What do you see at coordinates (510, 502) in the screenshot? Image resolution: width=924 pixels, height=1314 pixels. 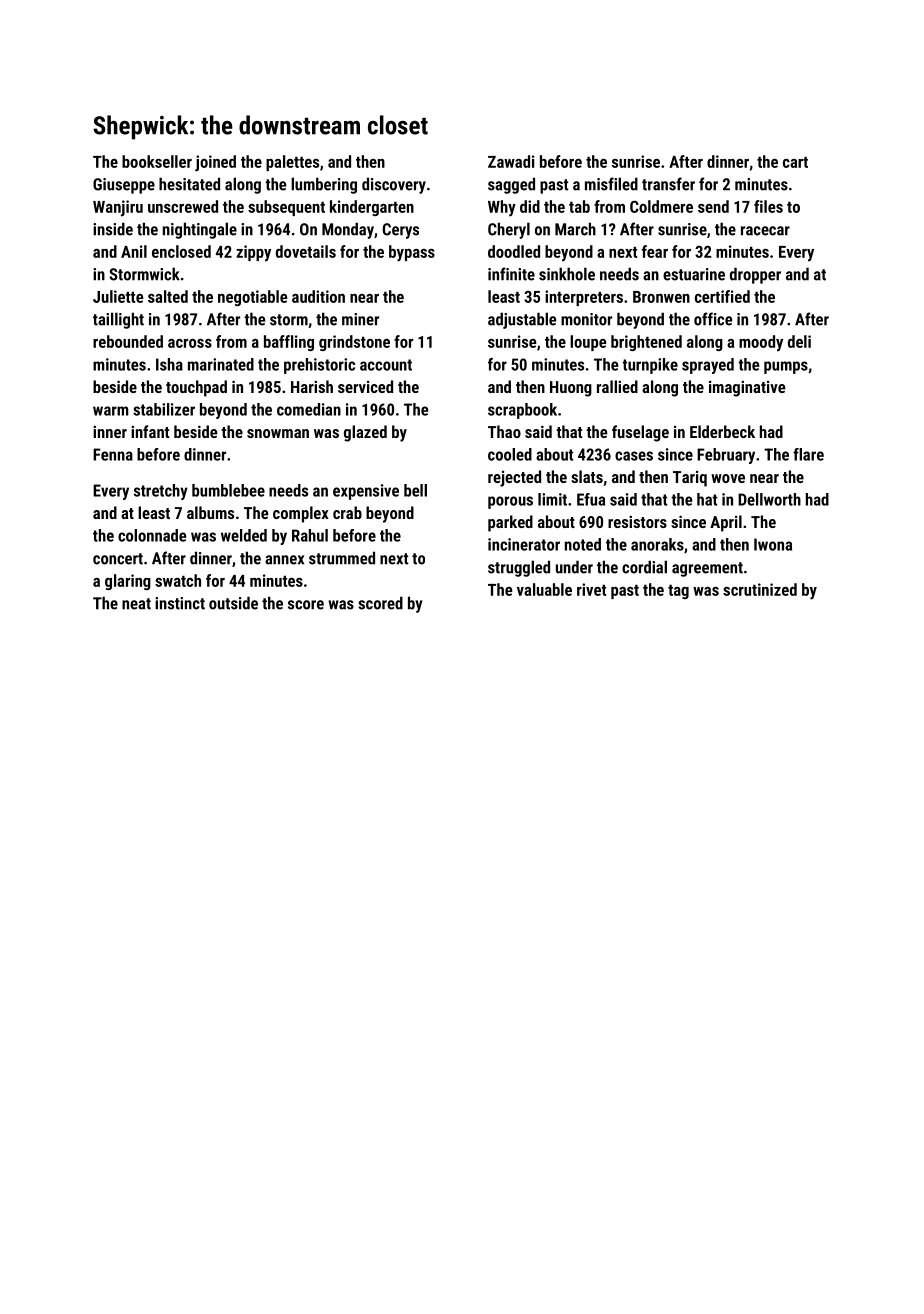 I see `porous` at bounding box center [510, 502].
